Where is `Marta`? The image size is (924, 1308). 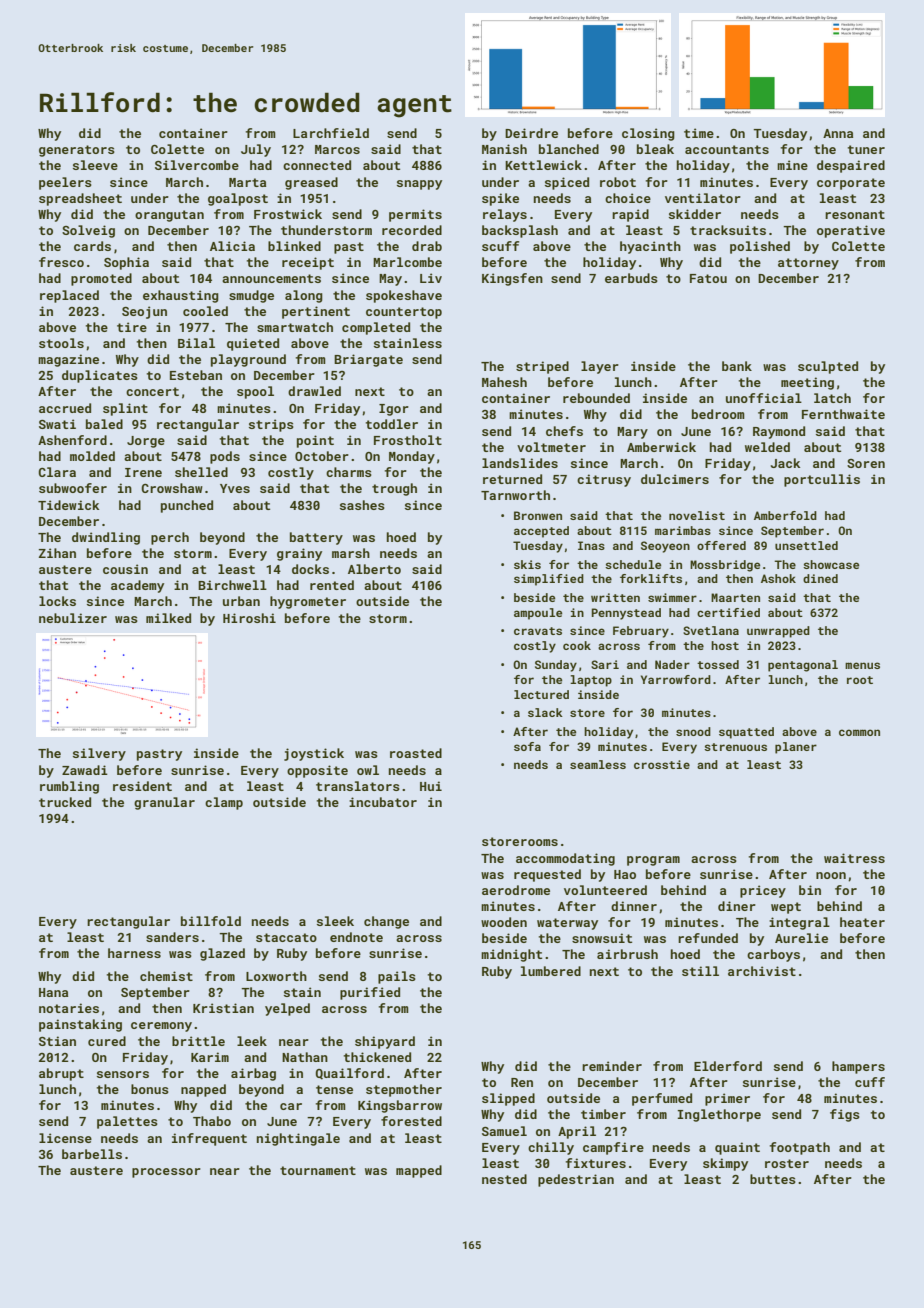
Marta is located at coordinates (247, 182).
